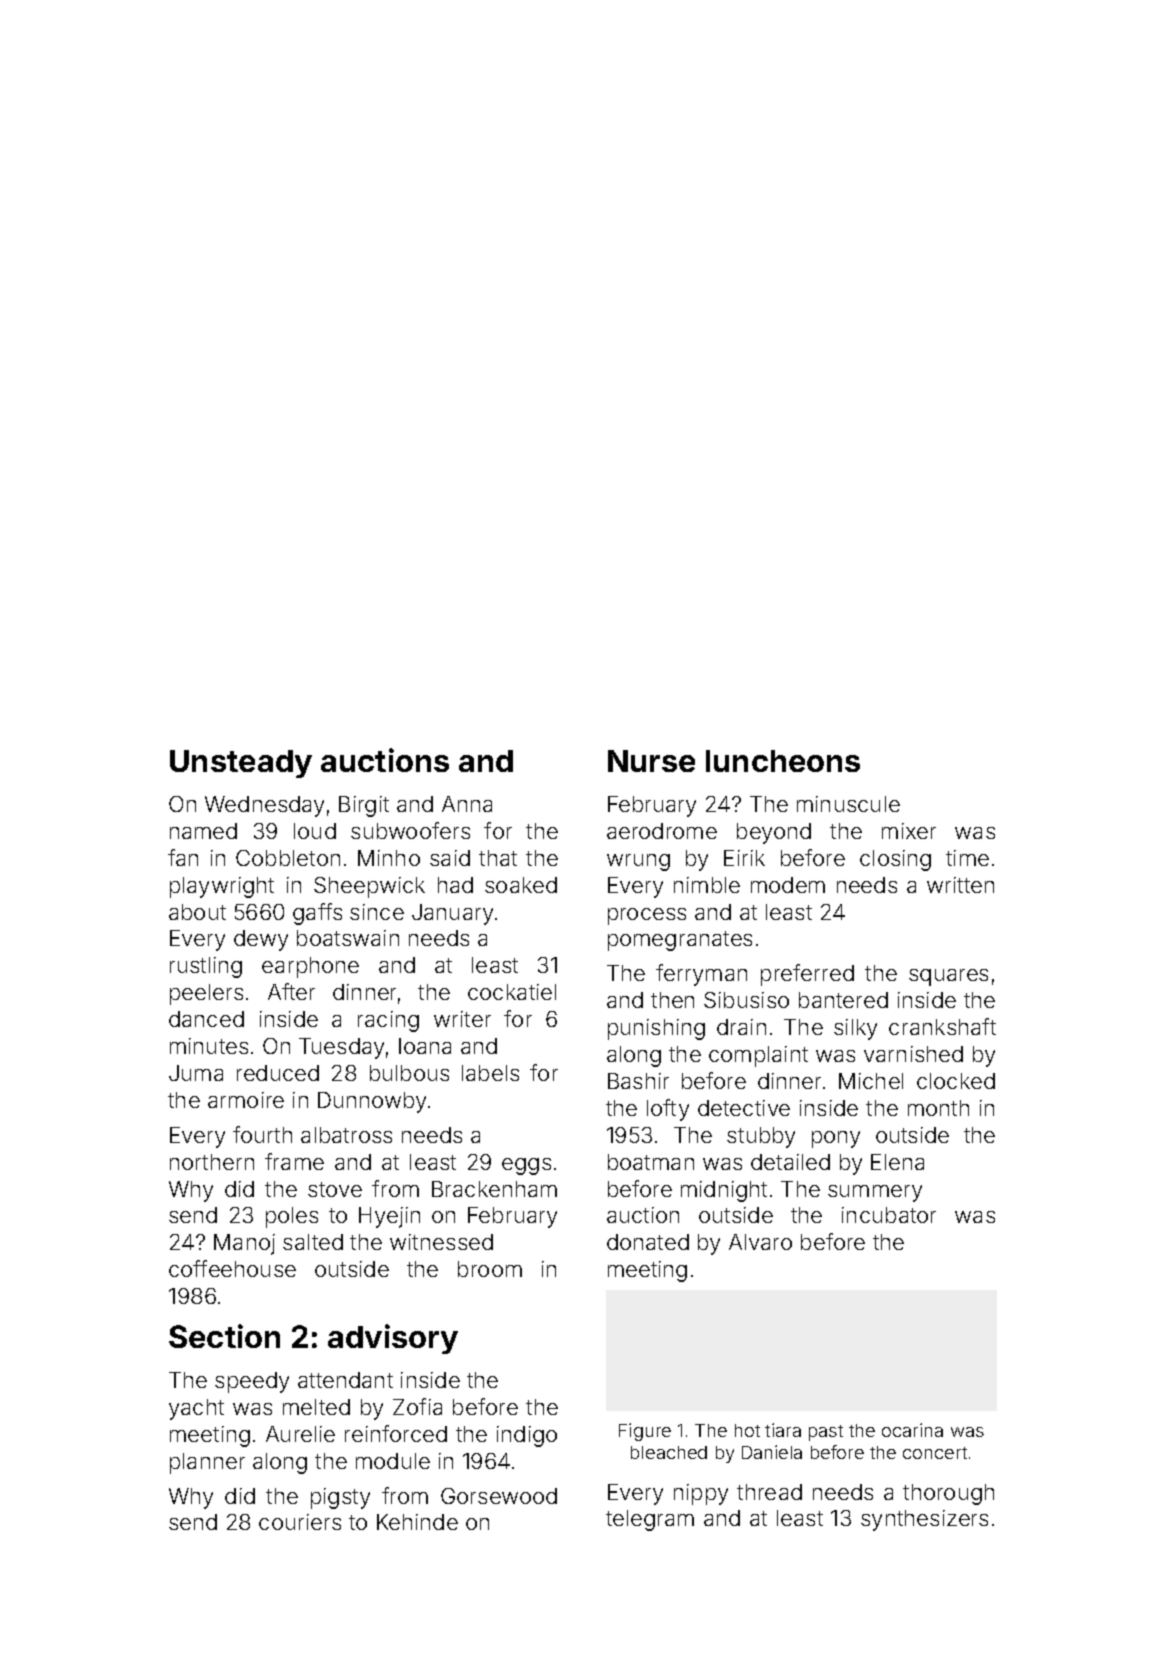 The image size is (1165, 1654). Describe the element at coordinates (340, 1498) in the image. I see `pigsty` at that location.
